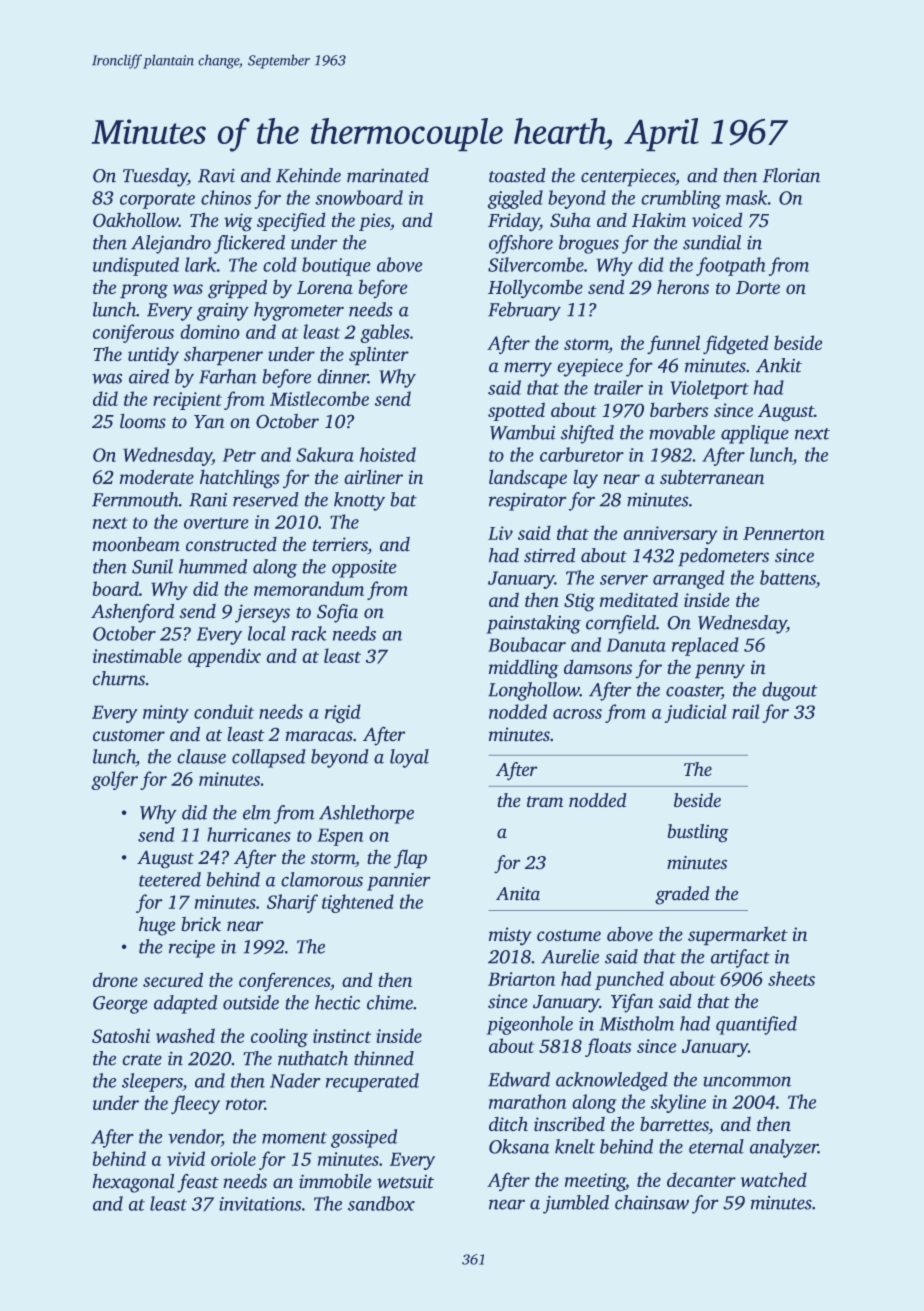 The image size is (924, 1311). I want to click on Oksana, so click(519, 1146).
